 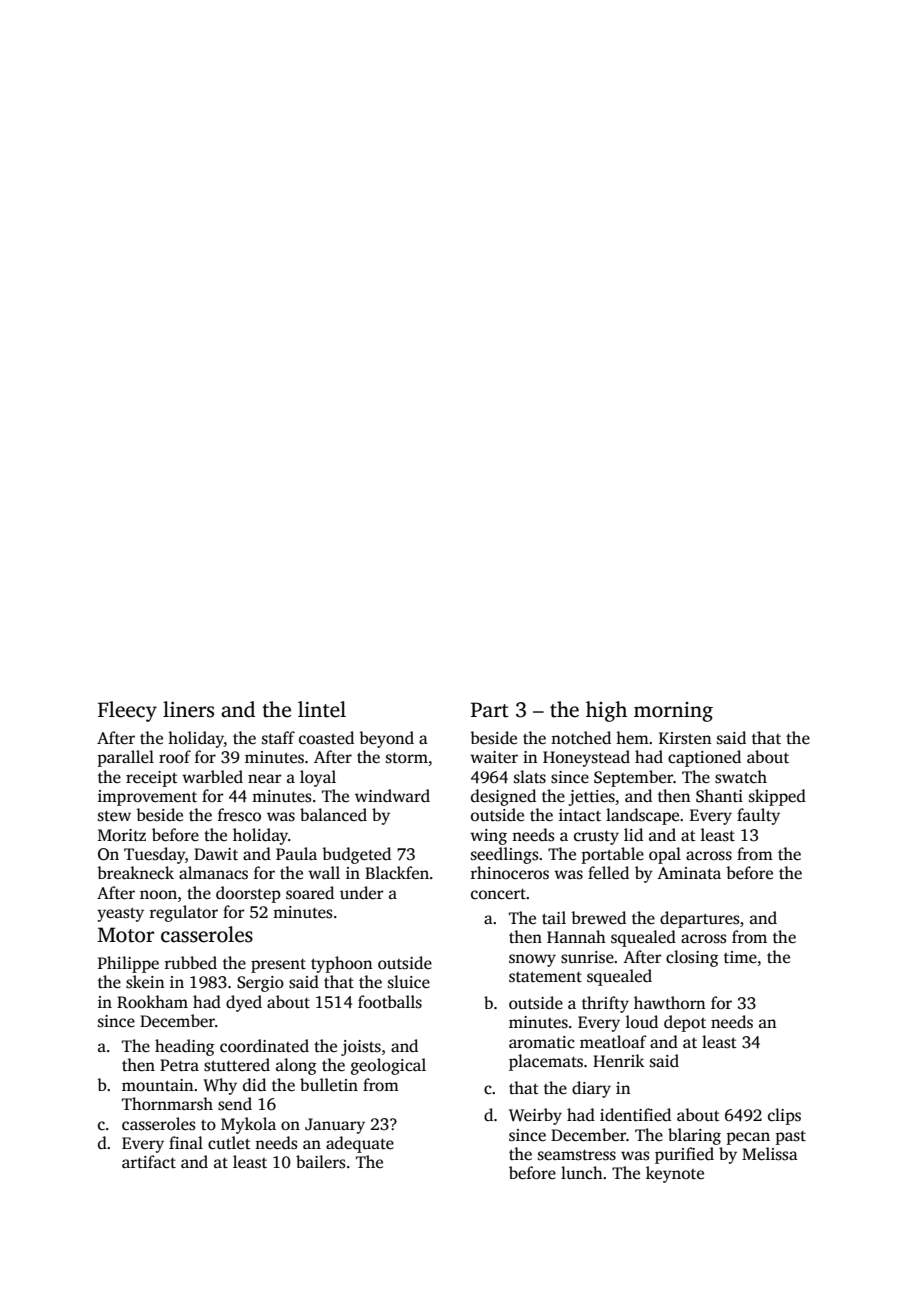 I want to click on breakneck, so click(x=135, y=873).
